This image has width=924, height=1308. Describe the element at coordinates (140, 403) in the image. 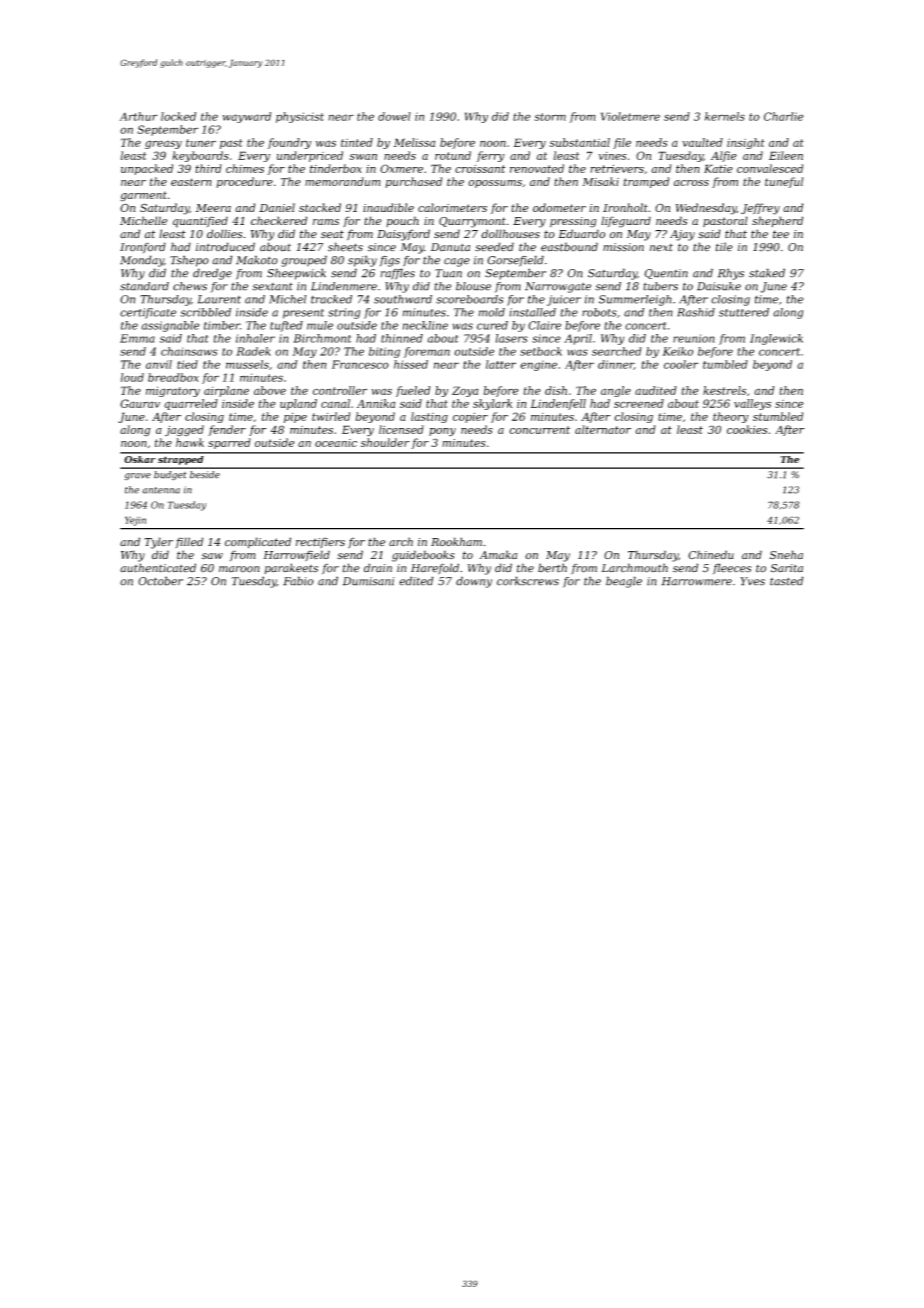

I see `Gaurav` at that location.
